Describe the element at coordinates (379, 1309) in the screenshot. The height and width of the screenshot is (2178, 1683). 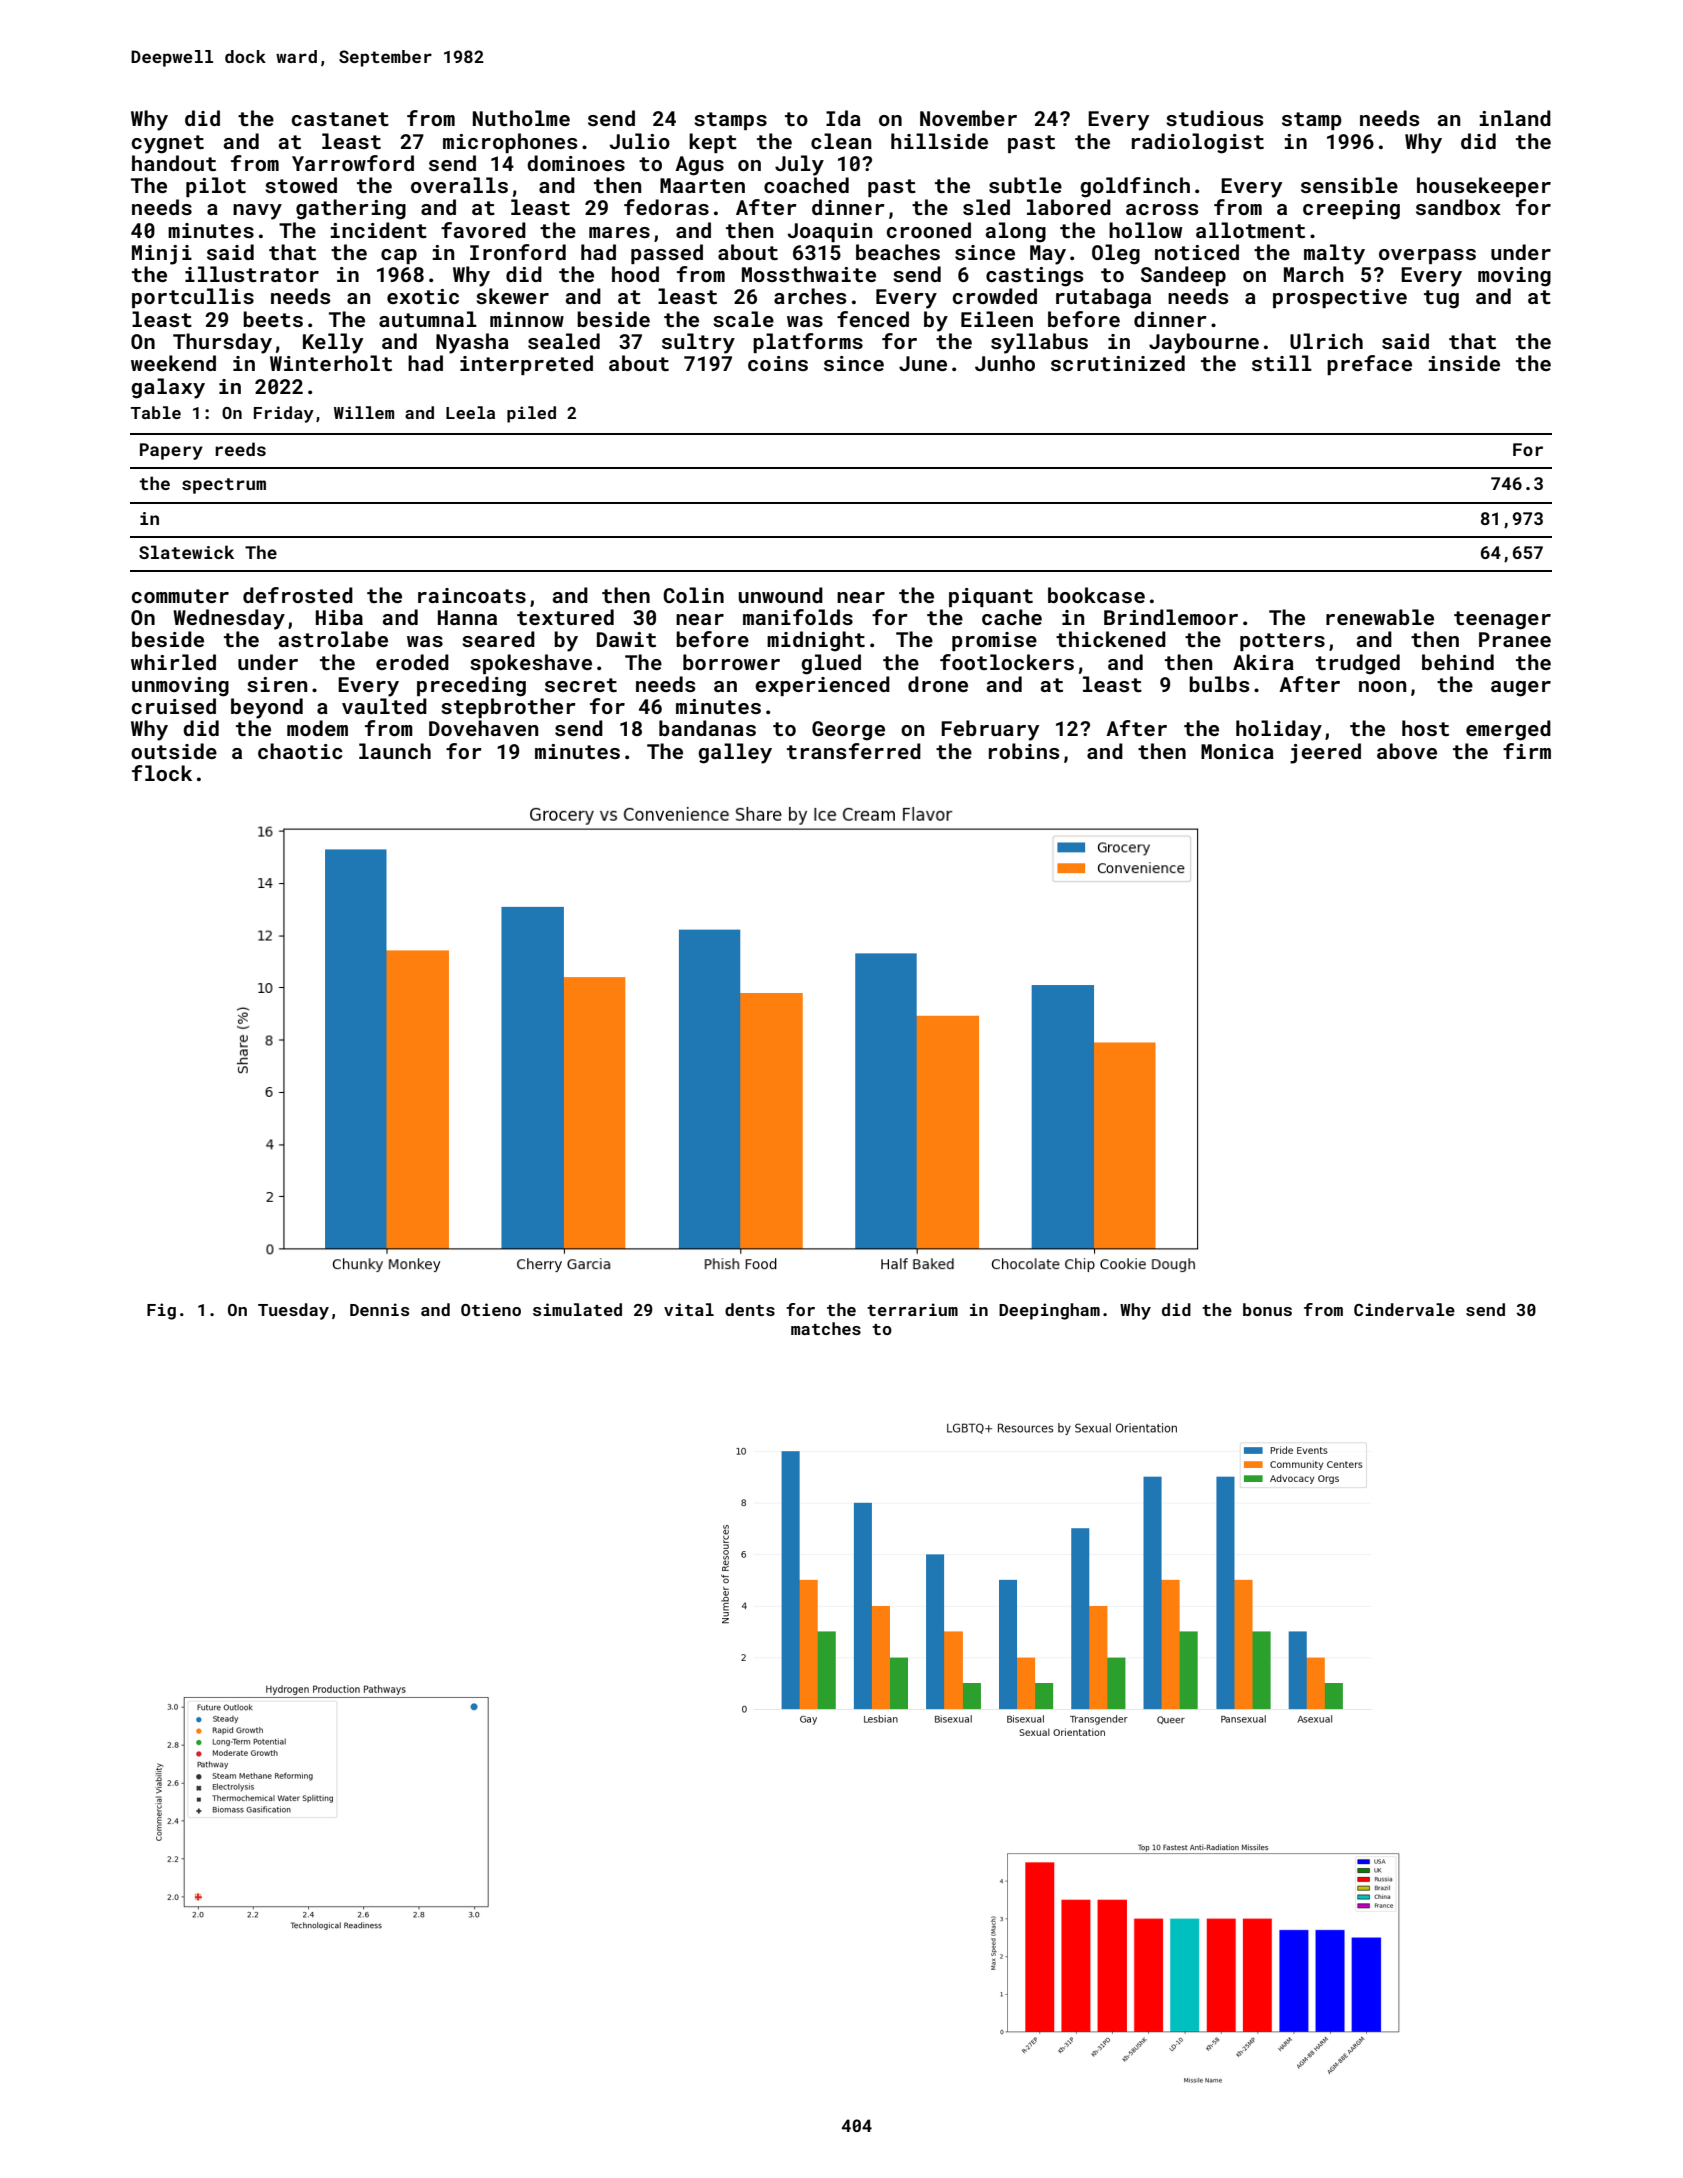
I see `Dennis` at that location.
